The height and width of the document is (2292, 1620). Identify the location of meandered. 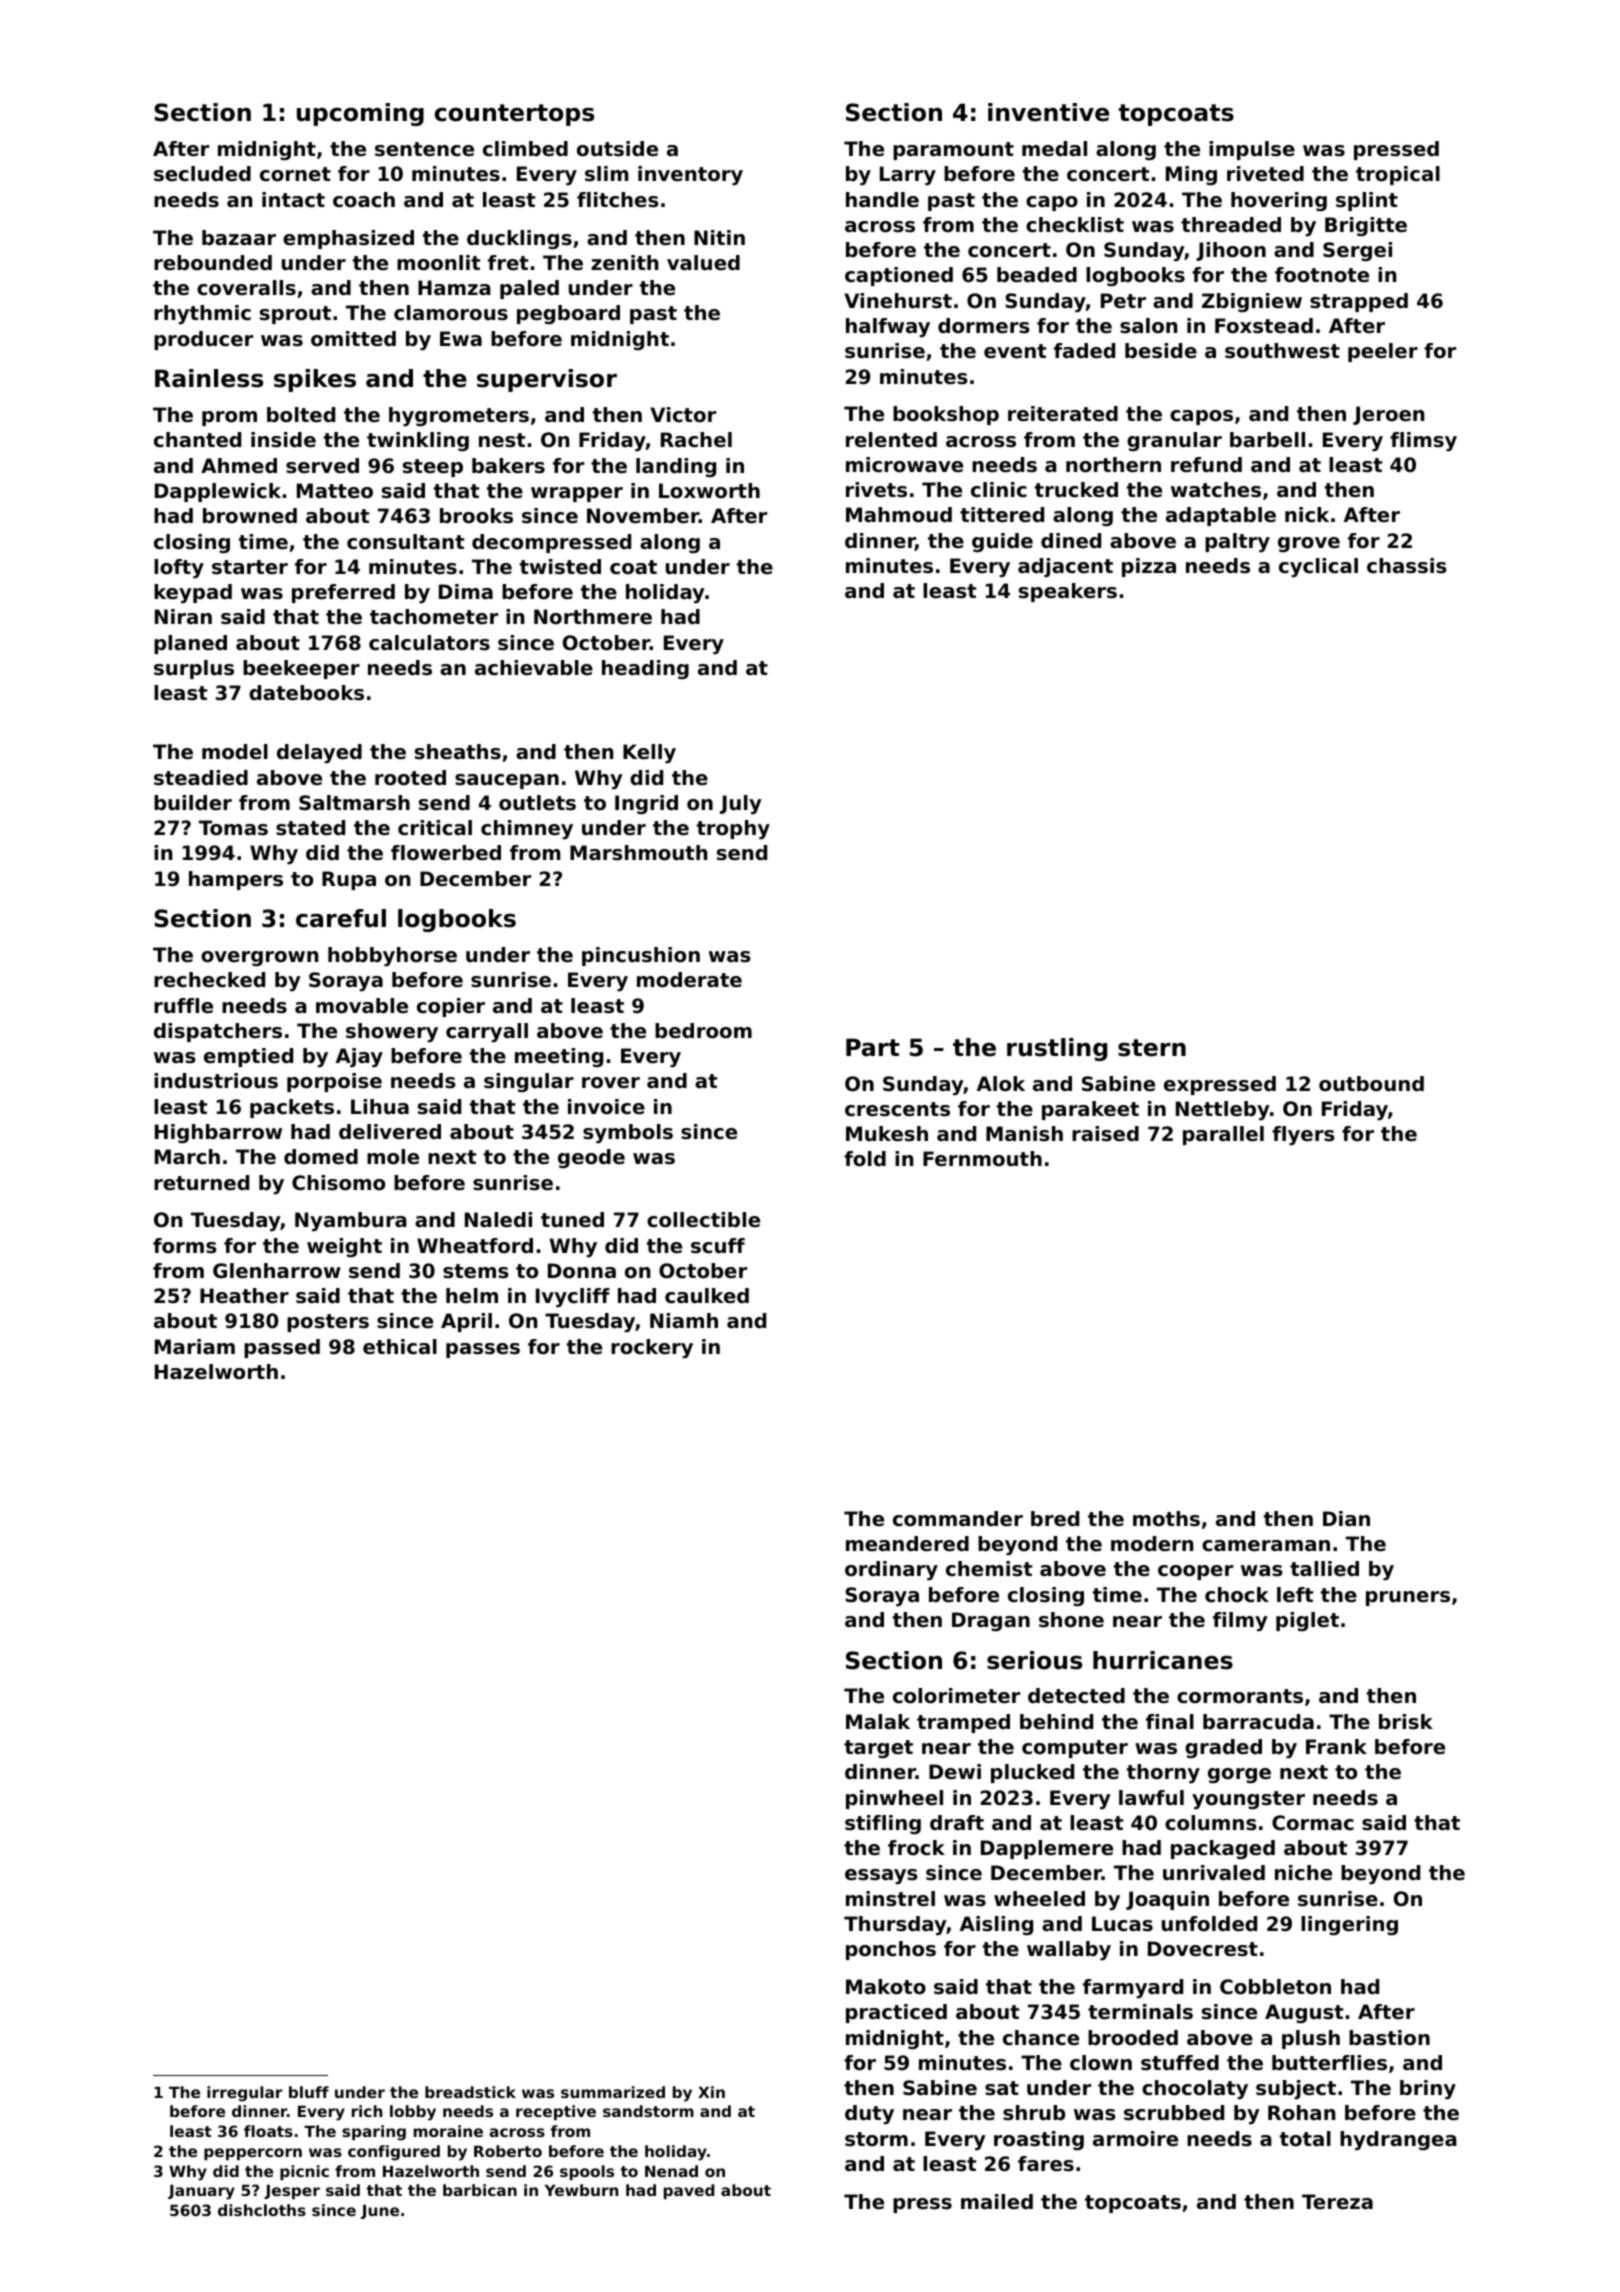
(907, 1544).
